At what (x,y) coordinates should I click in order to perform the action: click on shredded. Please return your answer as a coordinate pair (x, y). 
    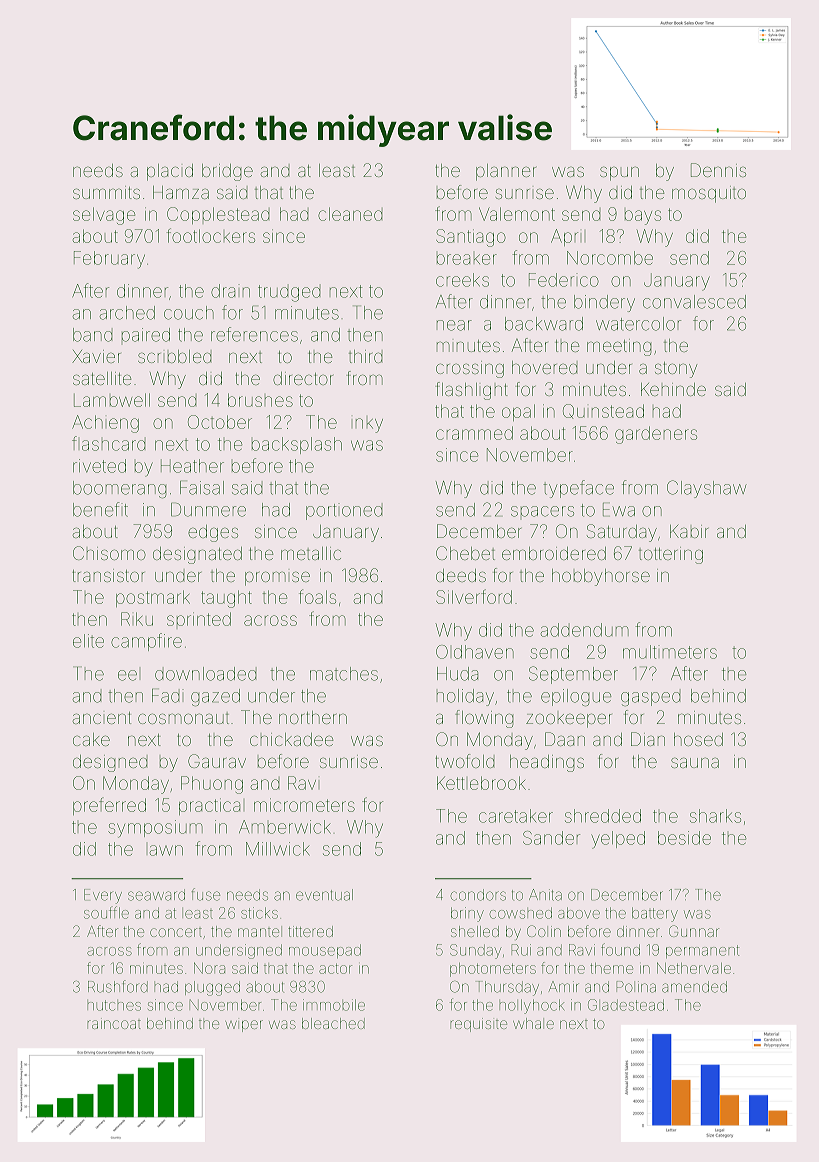
    Looking at the image, I should click on (603, 816).
